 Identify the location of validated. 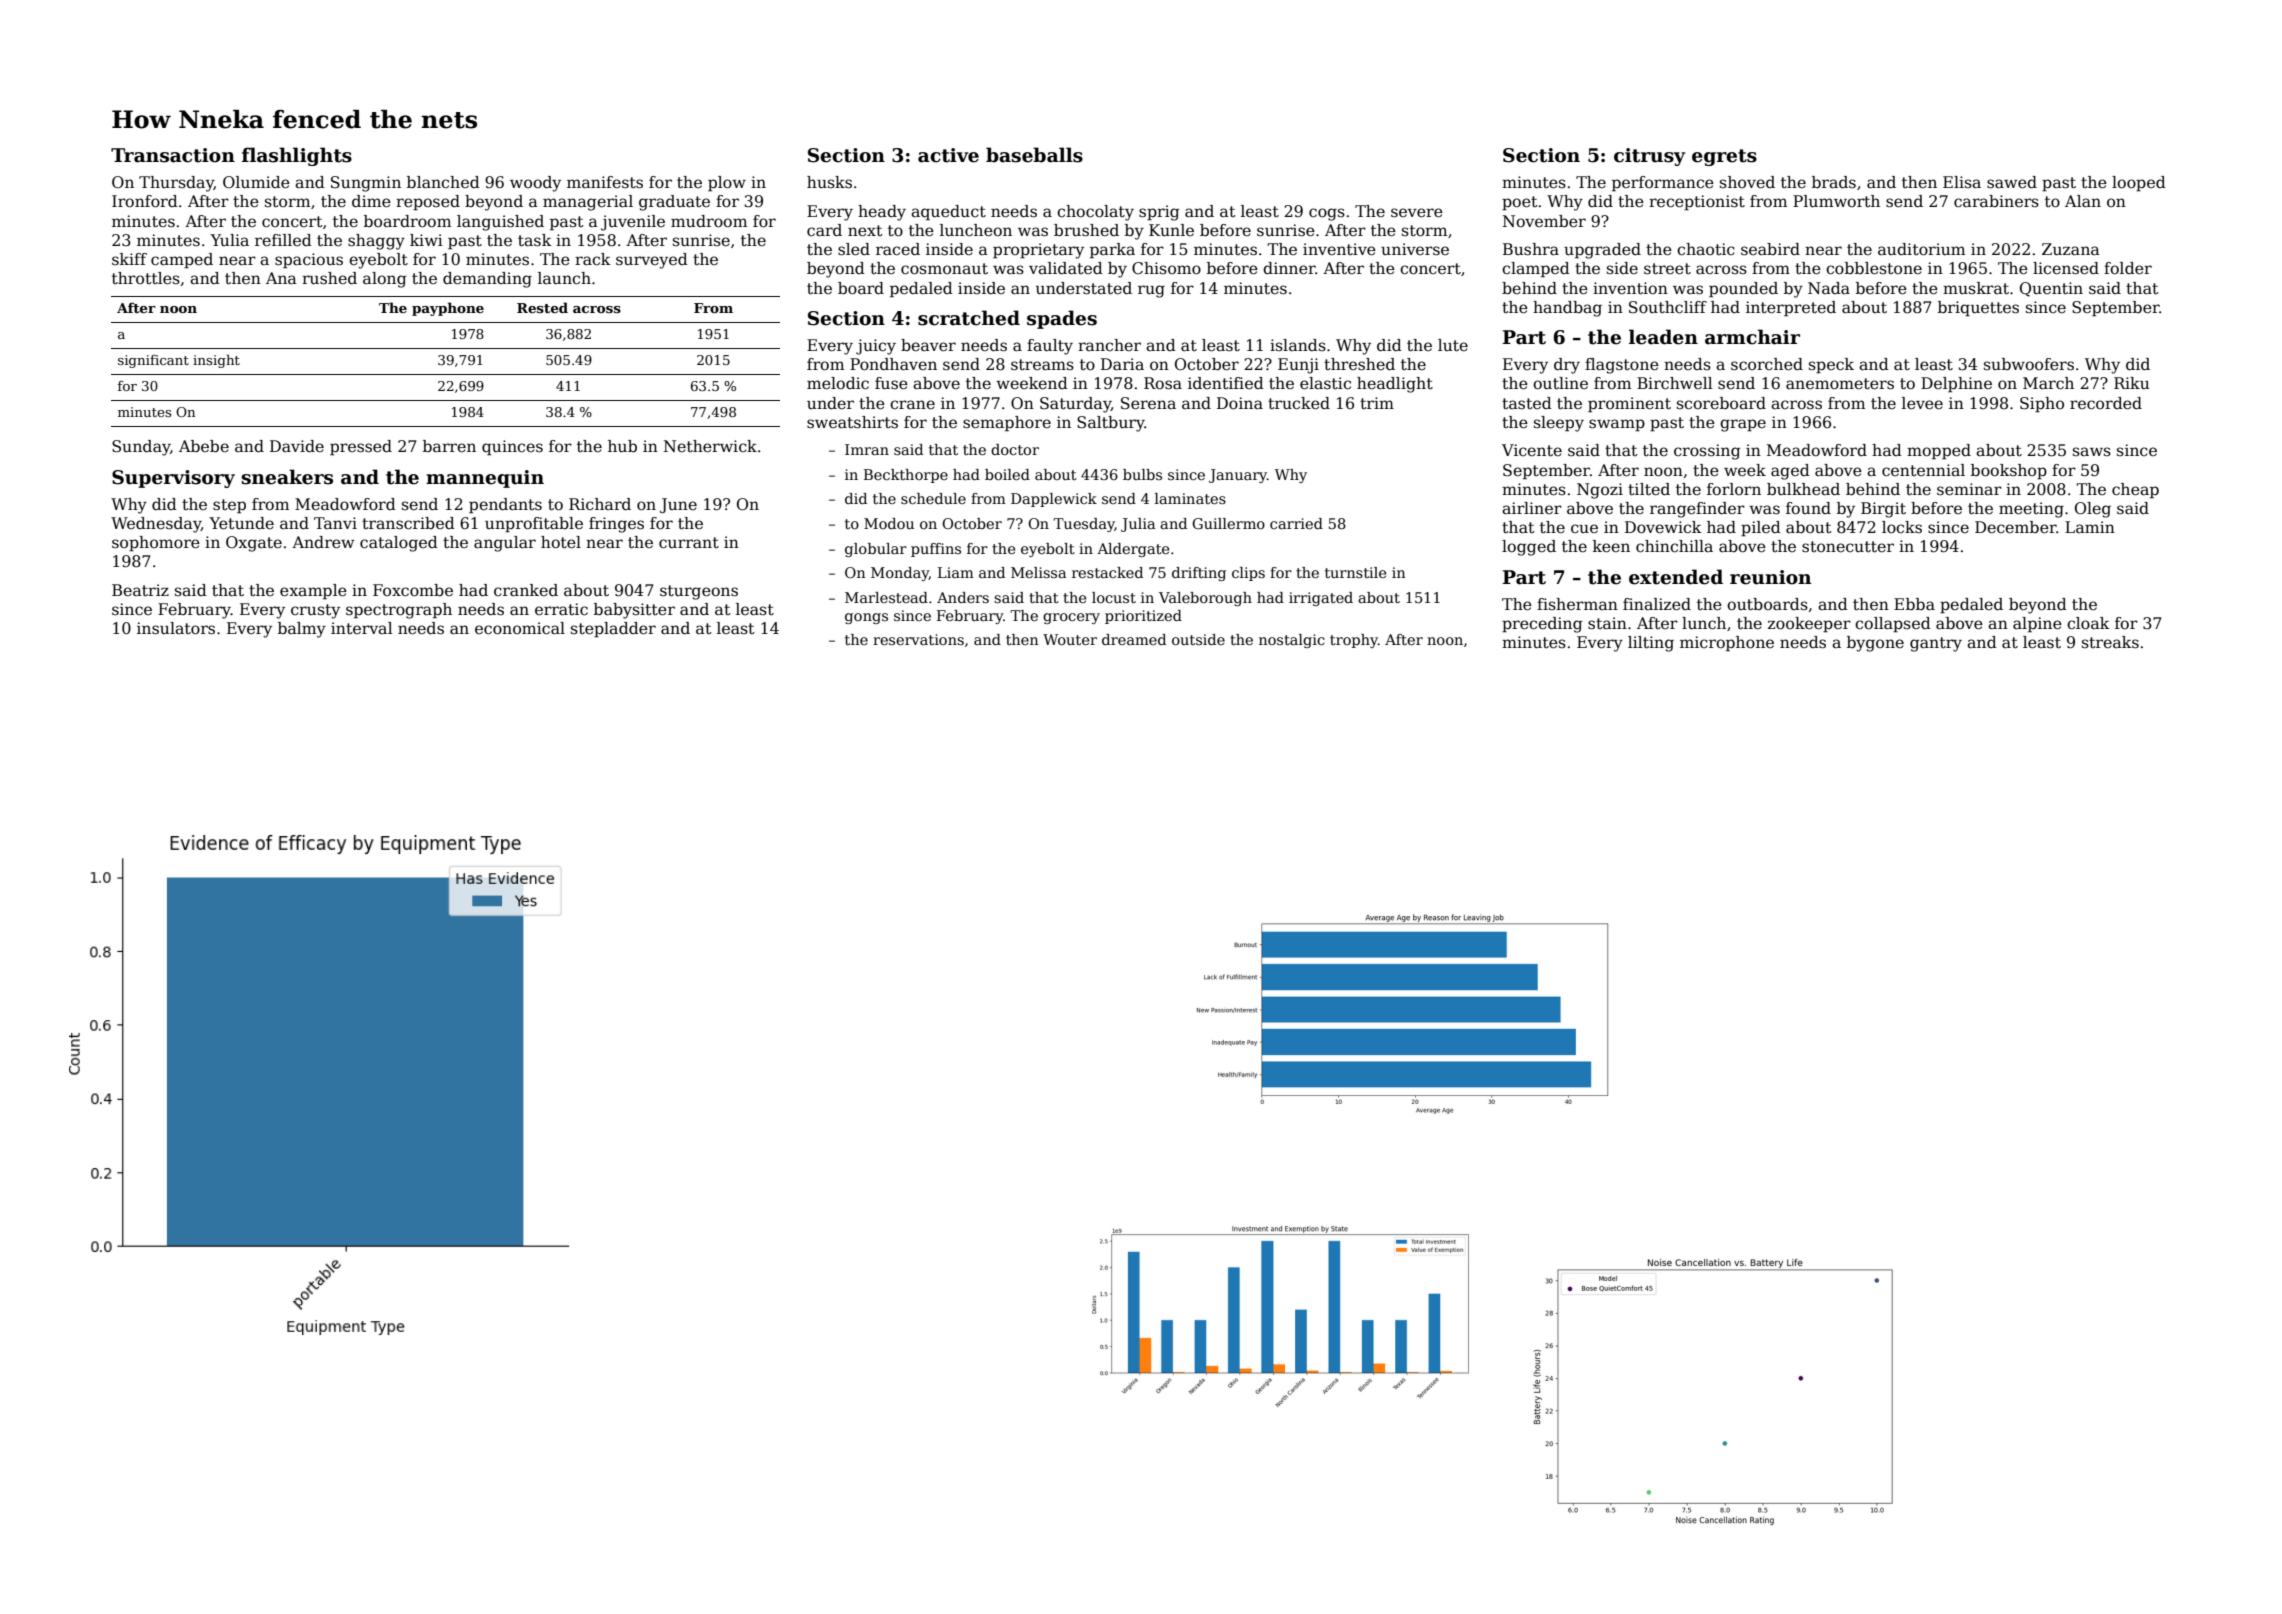
(1066, 268).
